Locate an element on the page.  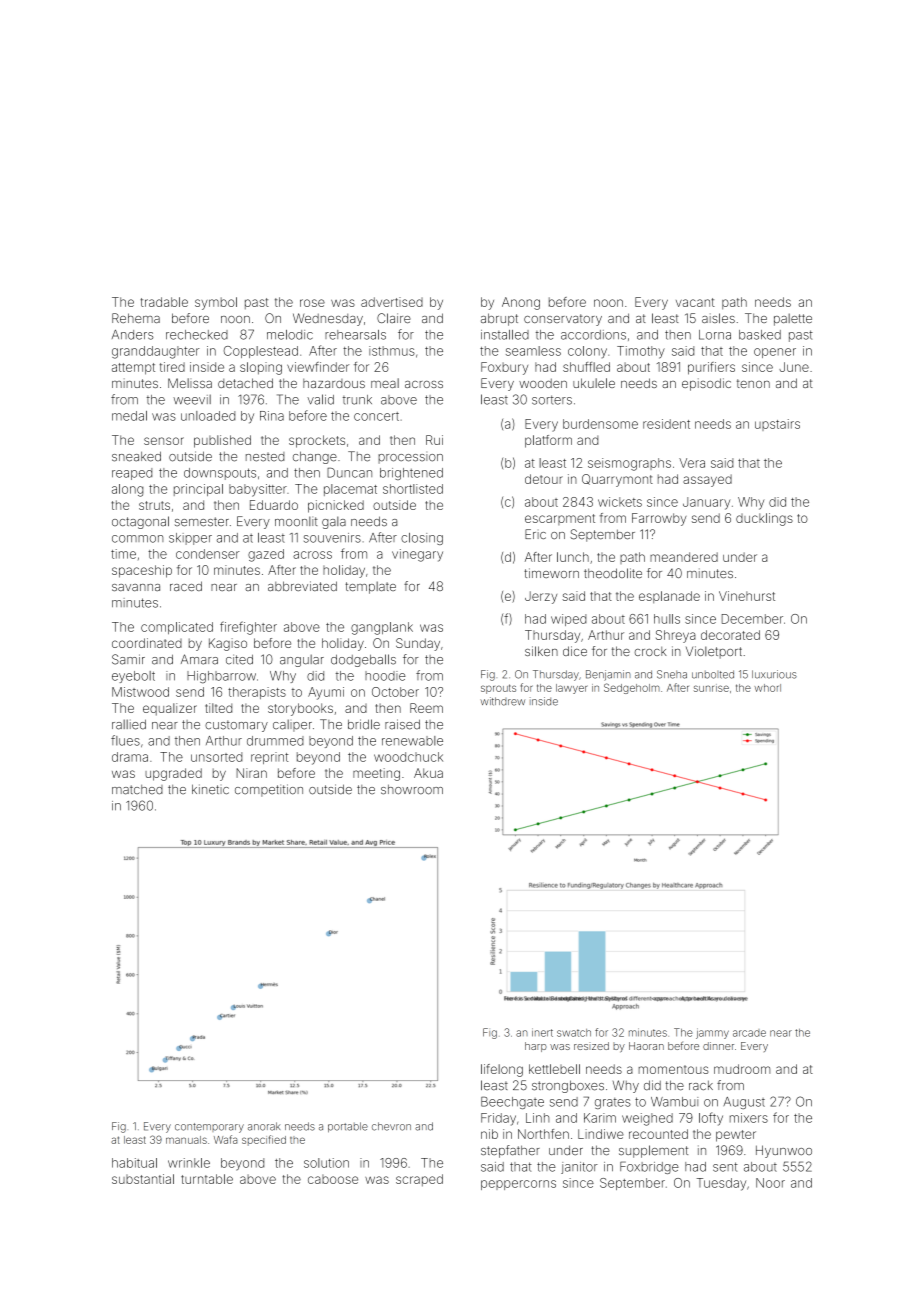
palette is located at coordinates (793, 319).
